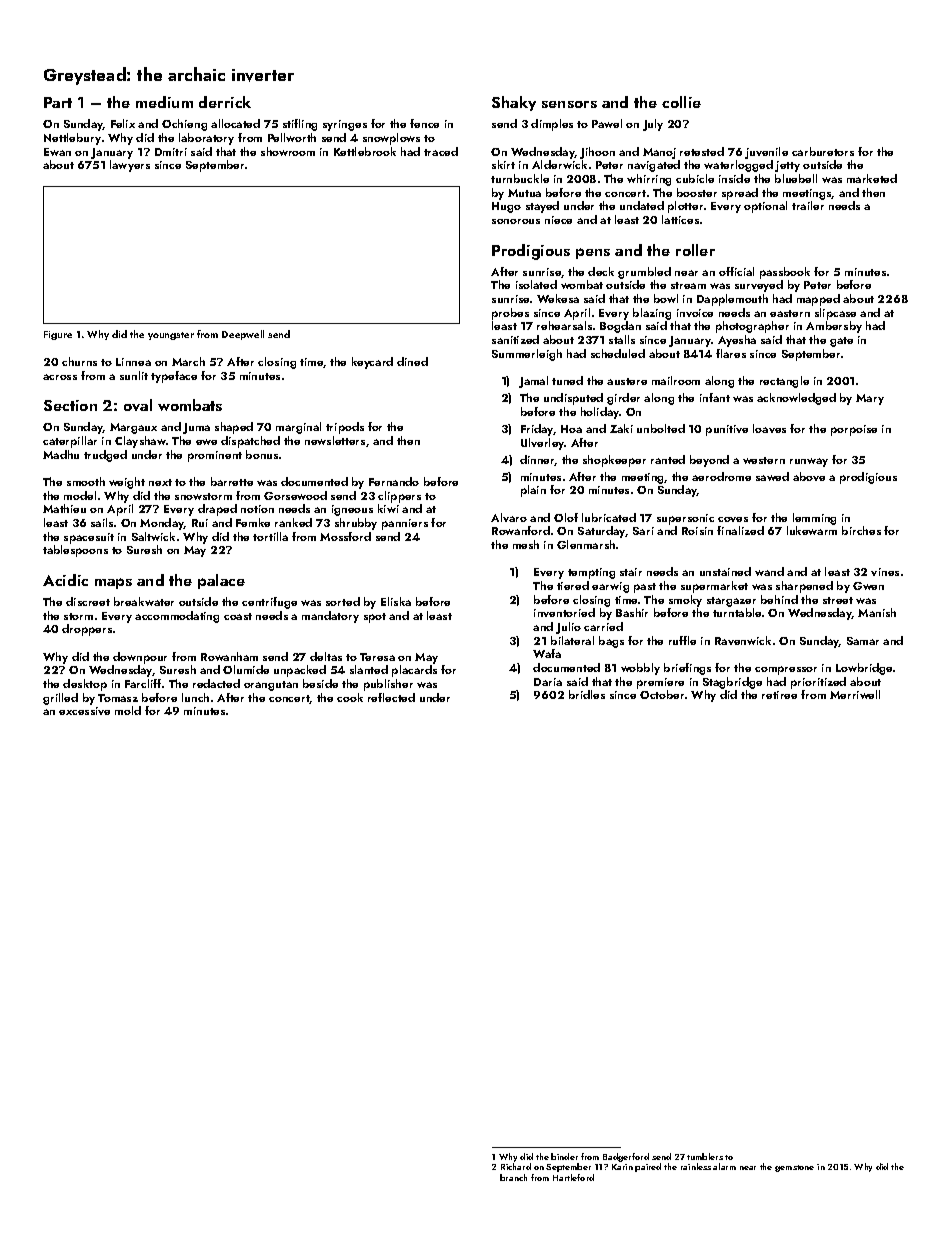 This screenshot has width=952, height=1233. I want to click on Olof, so click(566, 517).
